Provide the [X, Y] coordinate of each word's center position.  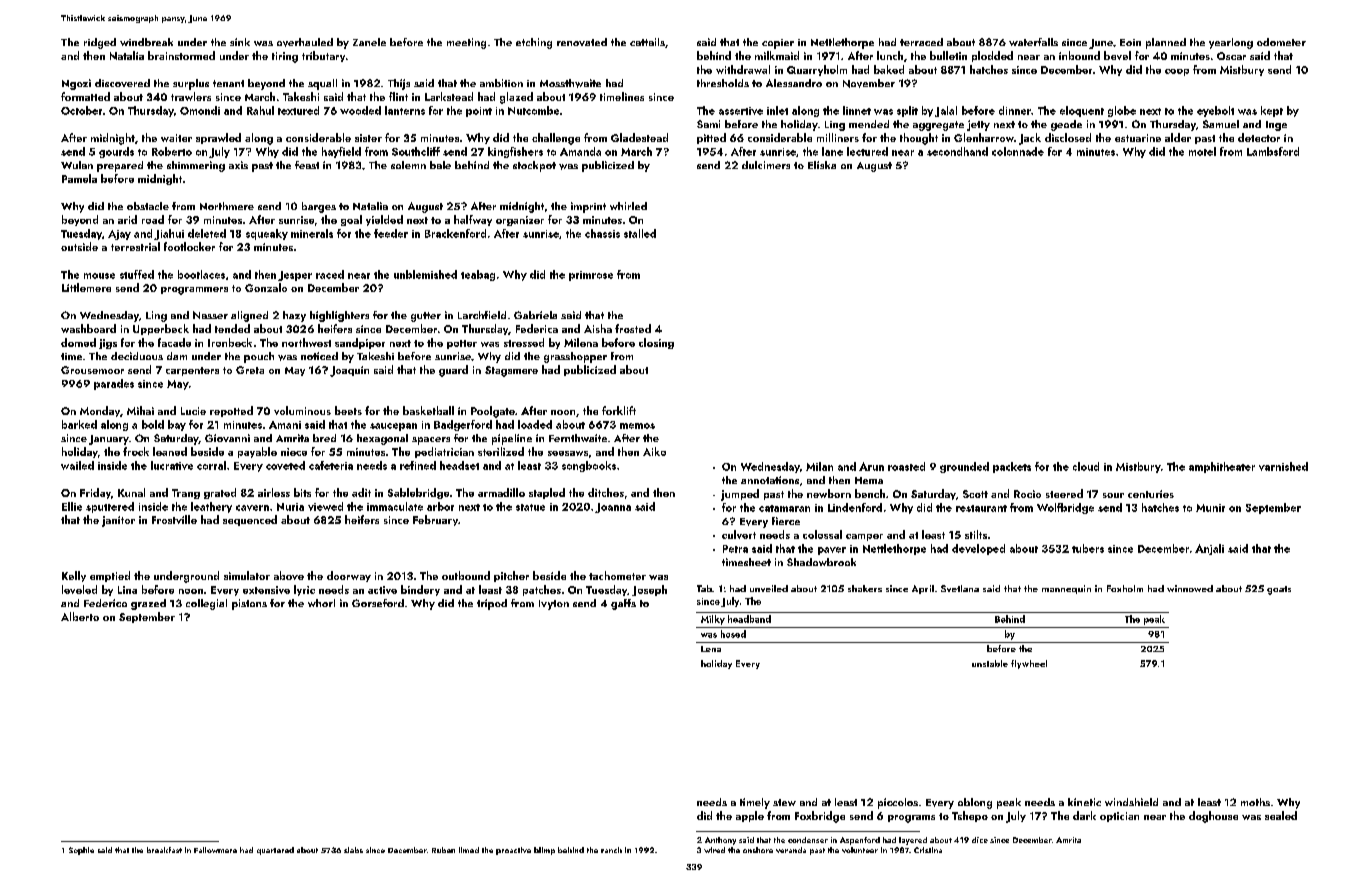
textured [298, 110]
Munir [1210, 508]
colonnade [1018, 151]
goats [1279, 590]
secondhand [957, 151]
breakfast [164, 850]
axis [238, 165]
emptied [110, 576]
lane [832, 151]
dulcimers [766, 165]
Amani [285, 425]
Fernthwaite [578, 438]
